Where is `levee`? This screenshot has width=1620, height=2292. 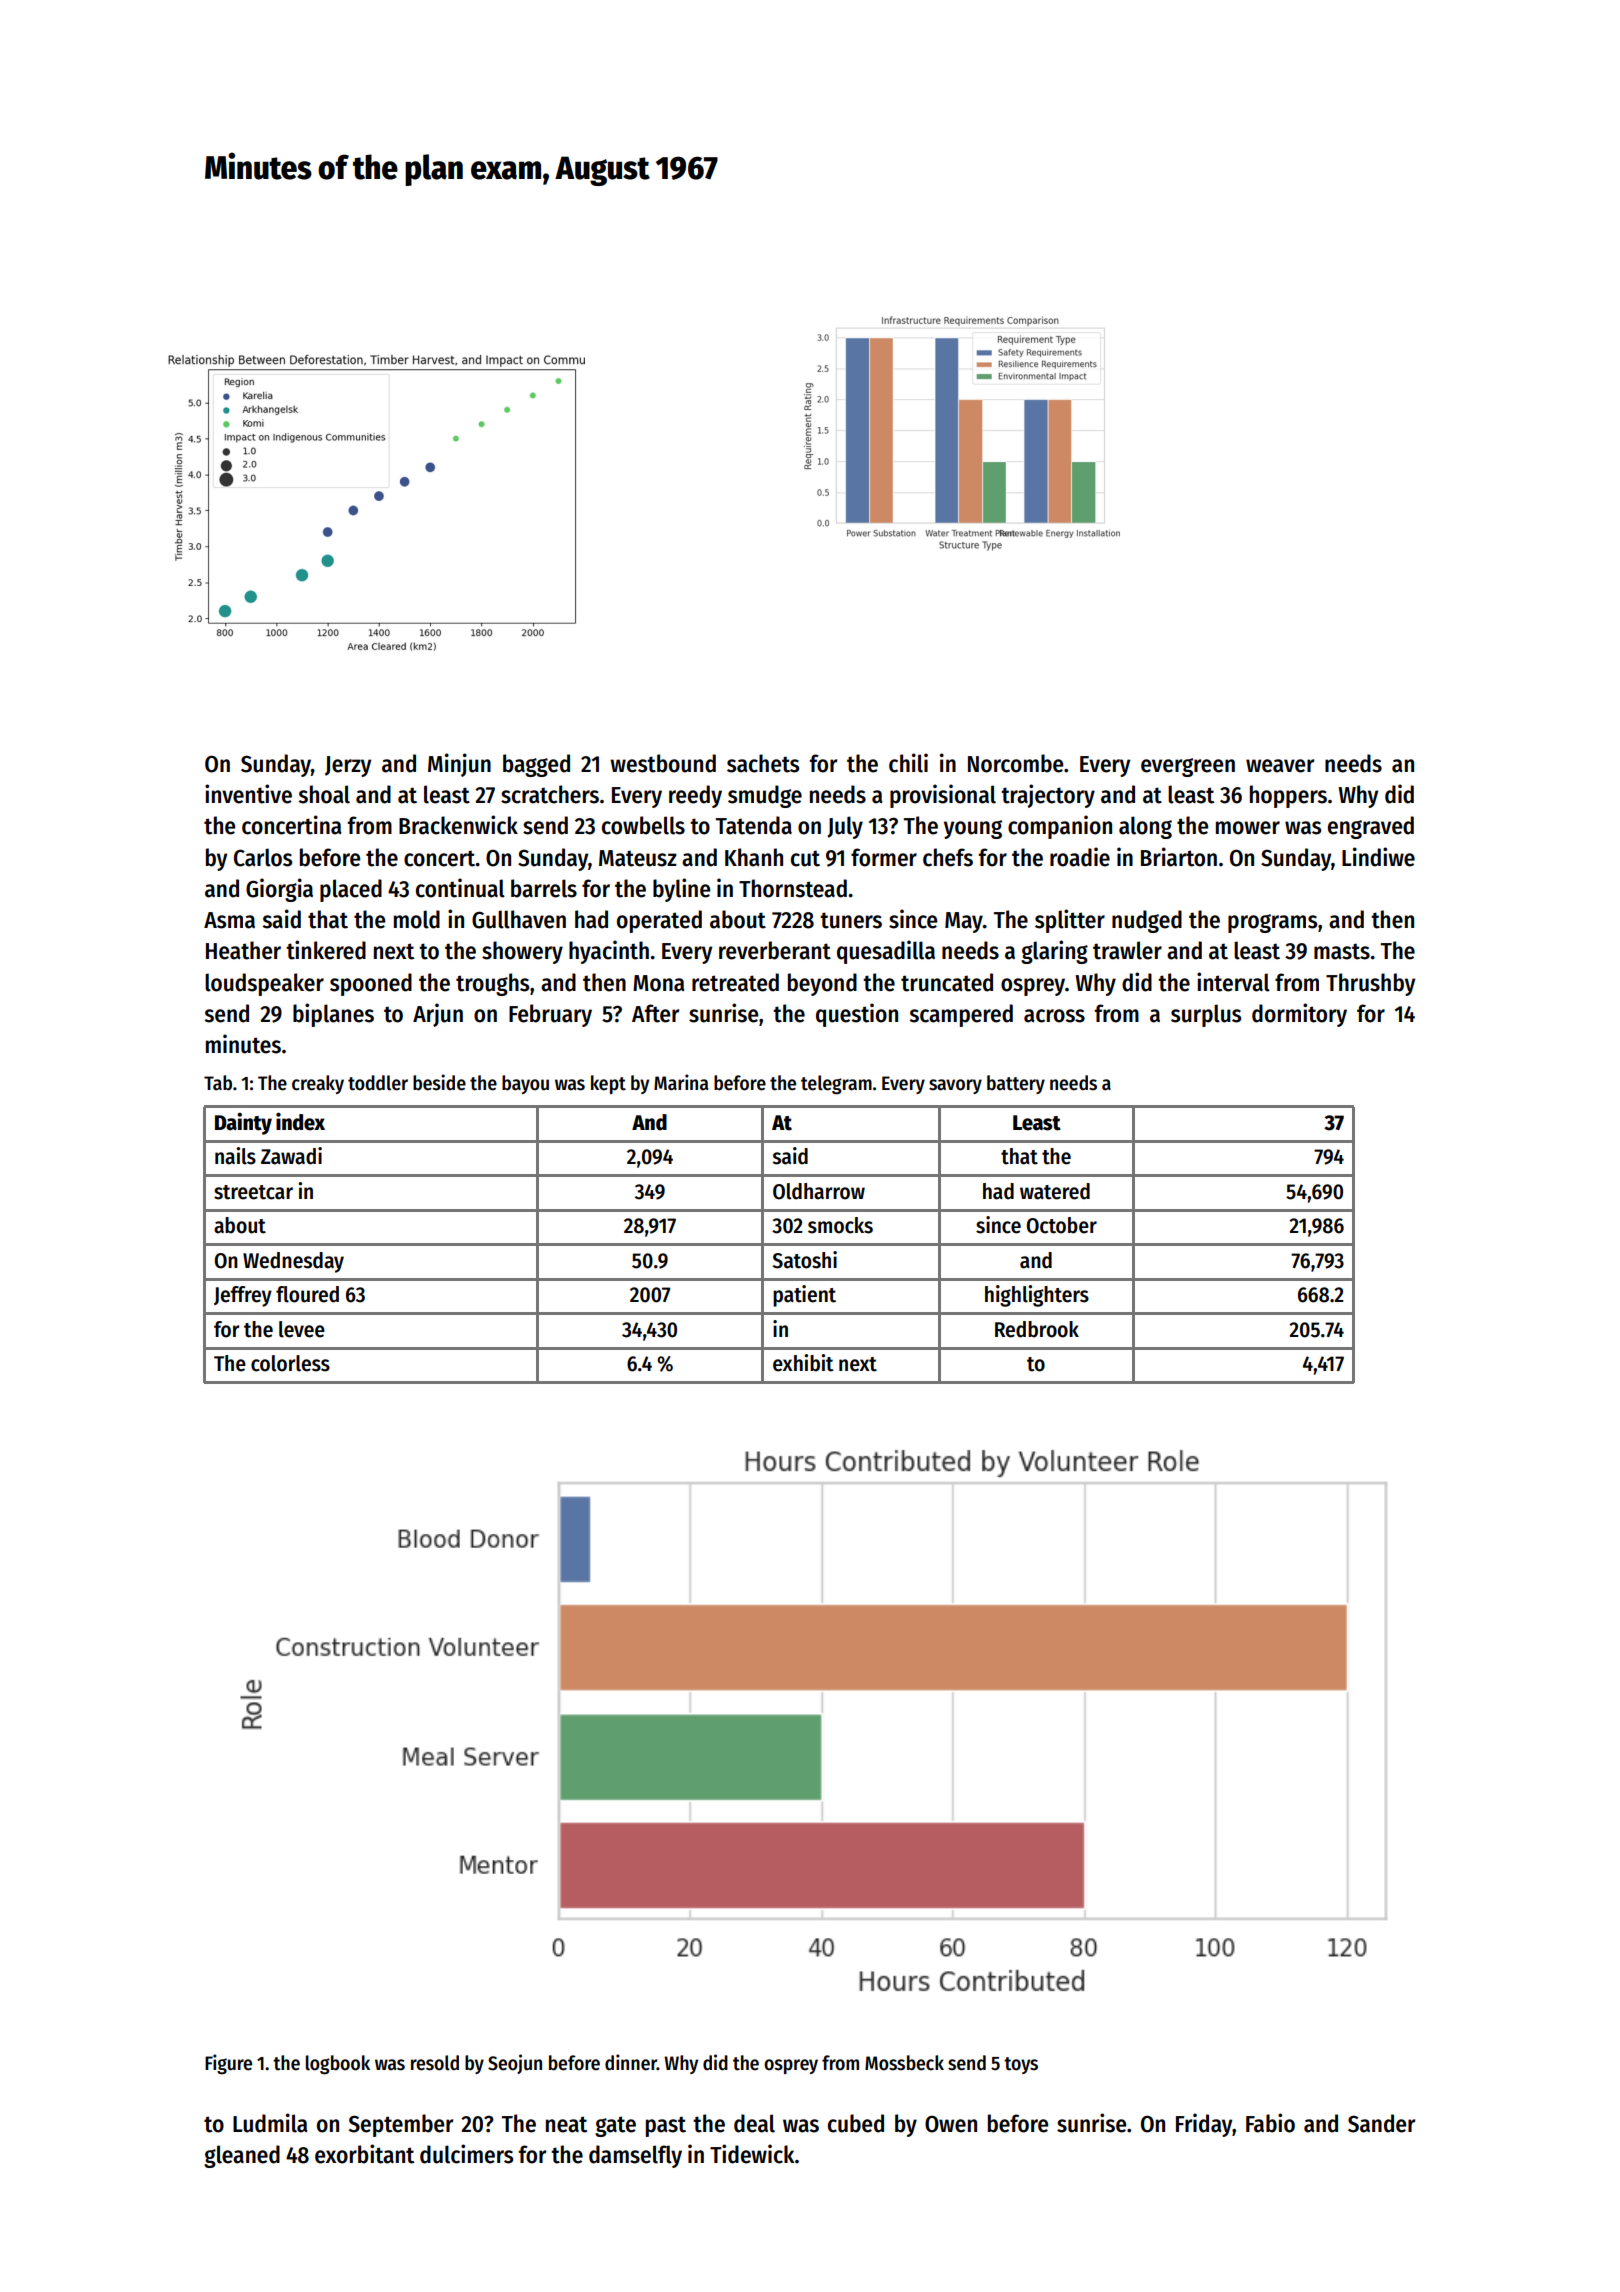 levee is located at coordinates (302, 1329).
